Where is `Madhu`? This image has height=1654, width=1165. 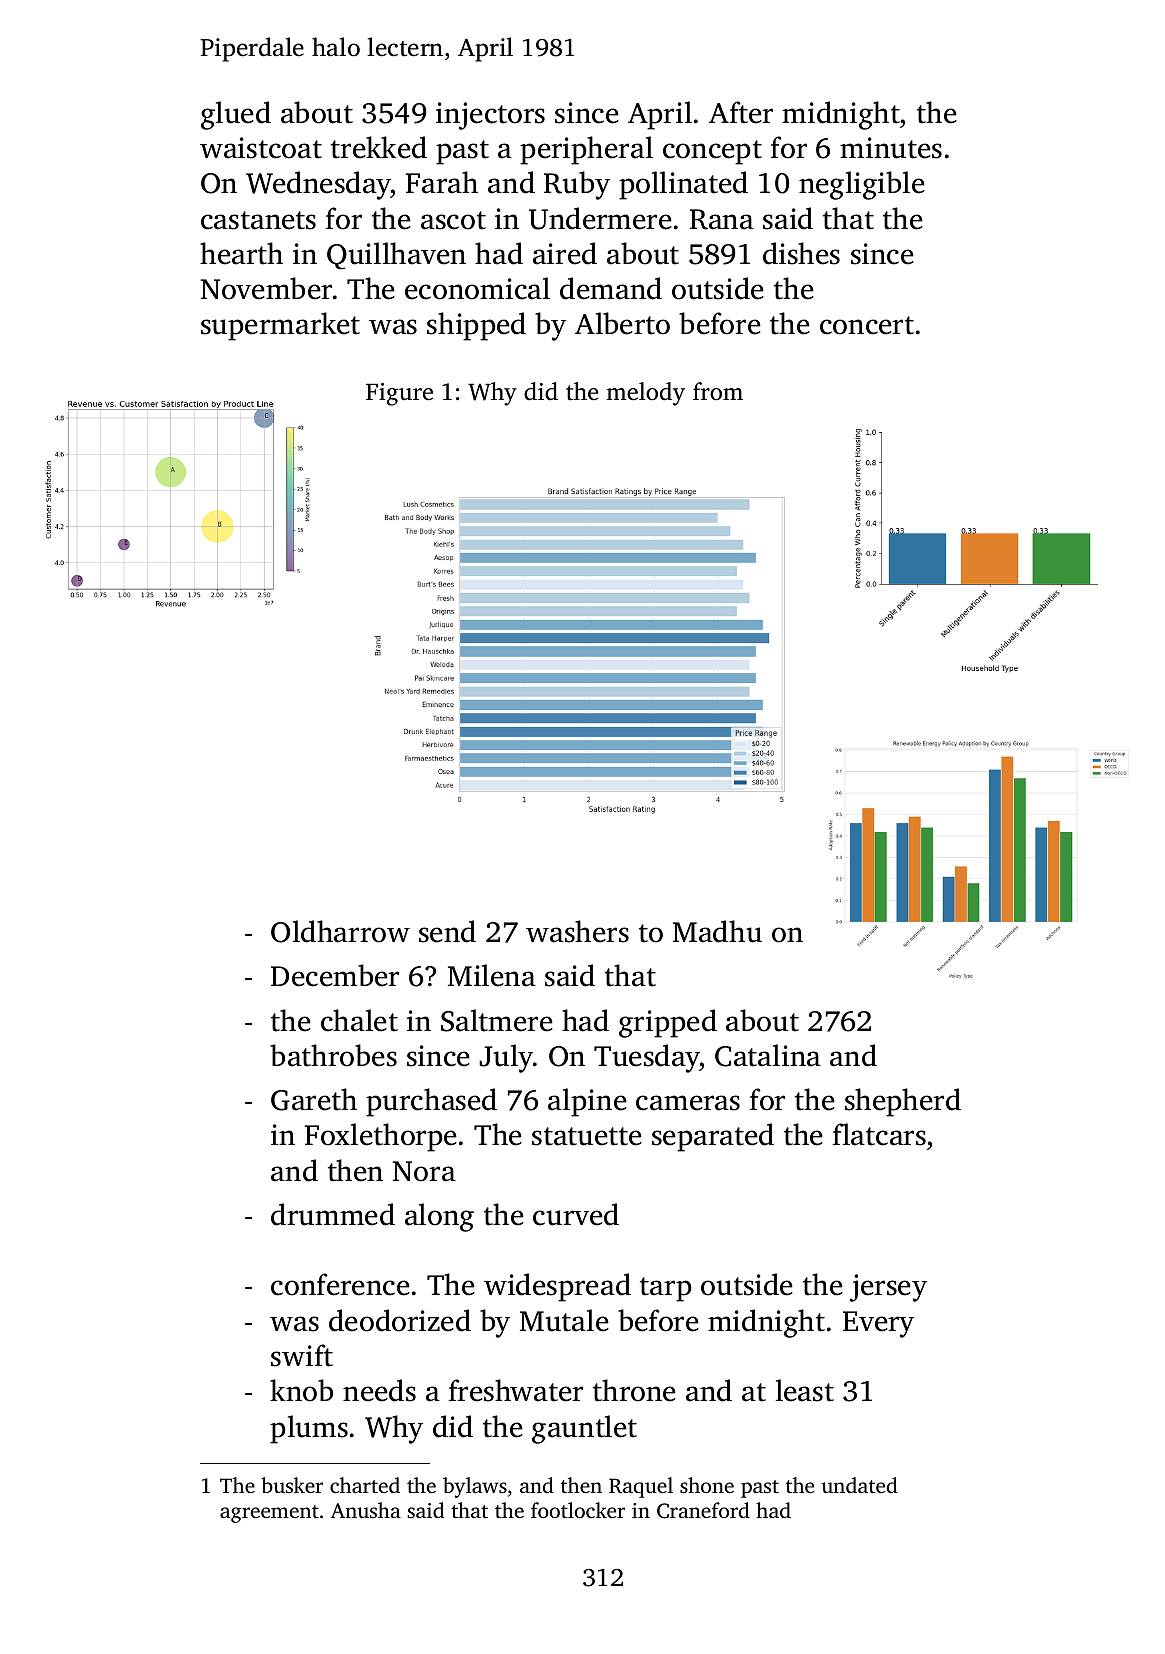 Madhu is located at coordinates (717, 931).
